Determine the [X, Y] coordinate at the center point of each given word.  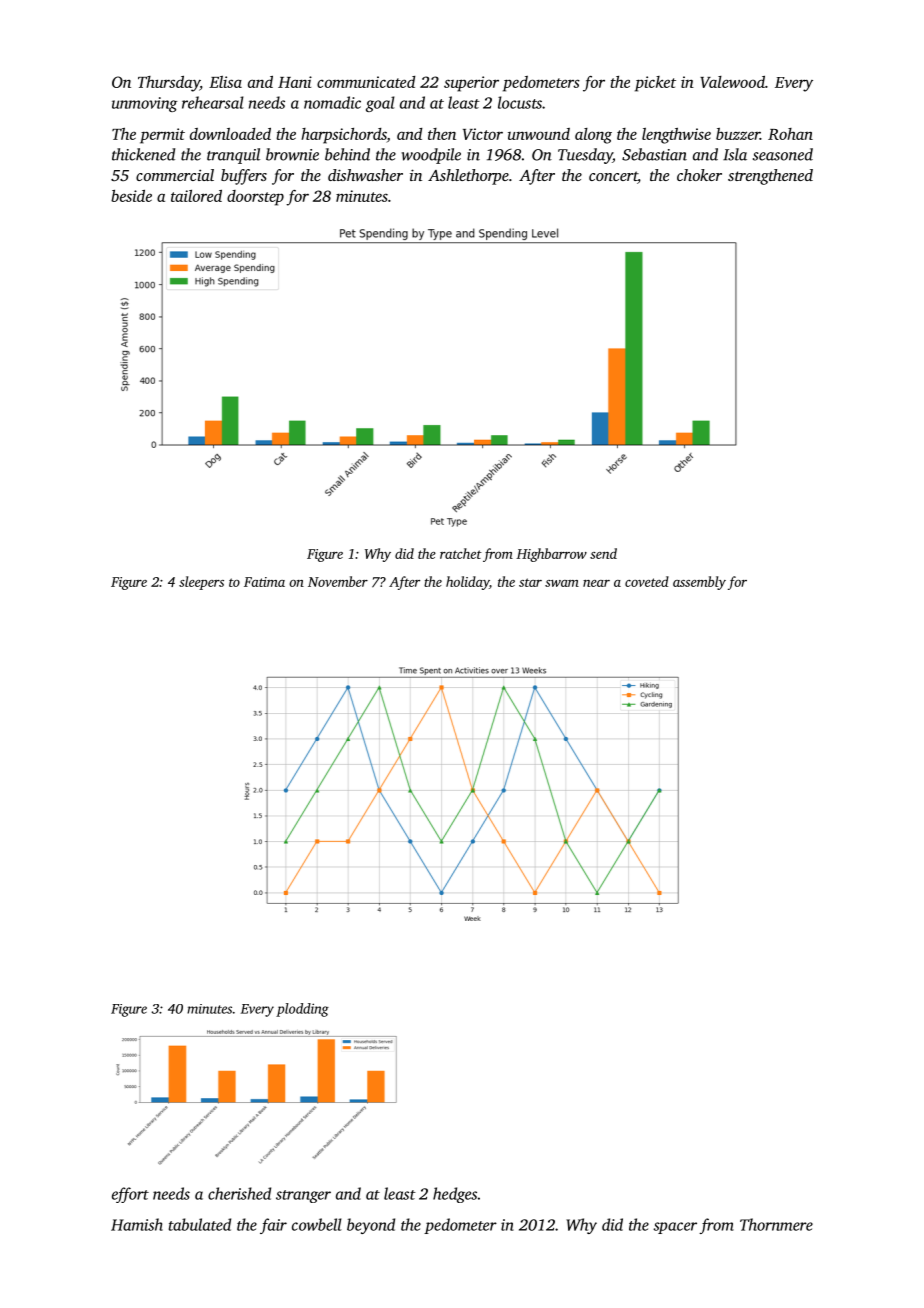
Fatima [264, 582]
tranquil [233, 156]
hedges [455, 1195]
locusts [520, 102]
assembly [699, 583]
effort [130, 1195]
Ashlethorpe [468, 177]
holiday [467, 583]
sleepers [201, 583]
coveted [647, 581]
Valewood [732, 82]
